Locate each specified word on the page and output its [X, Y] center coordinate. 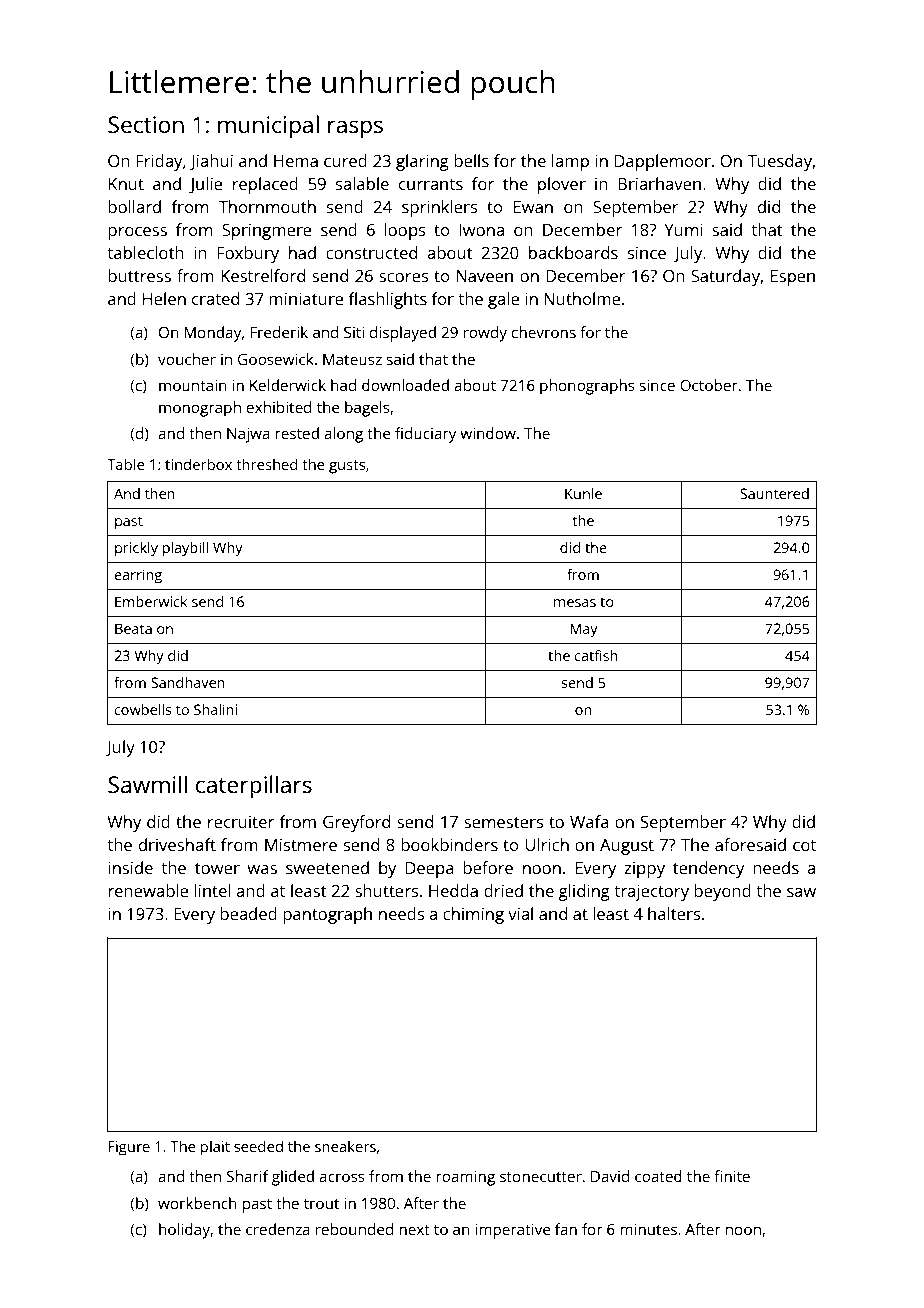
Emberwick [151, 601]
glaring [422, 162]
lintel [212, 890]
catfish [596, 655]
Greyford [356, 823]
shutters [387, 890]
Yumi [683, 230]
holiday [184, 1231]
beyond [722, 892]
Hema [296, 161]
